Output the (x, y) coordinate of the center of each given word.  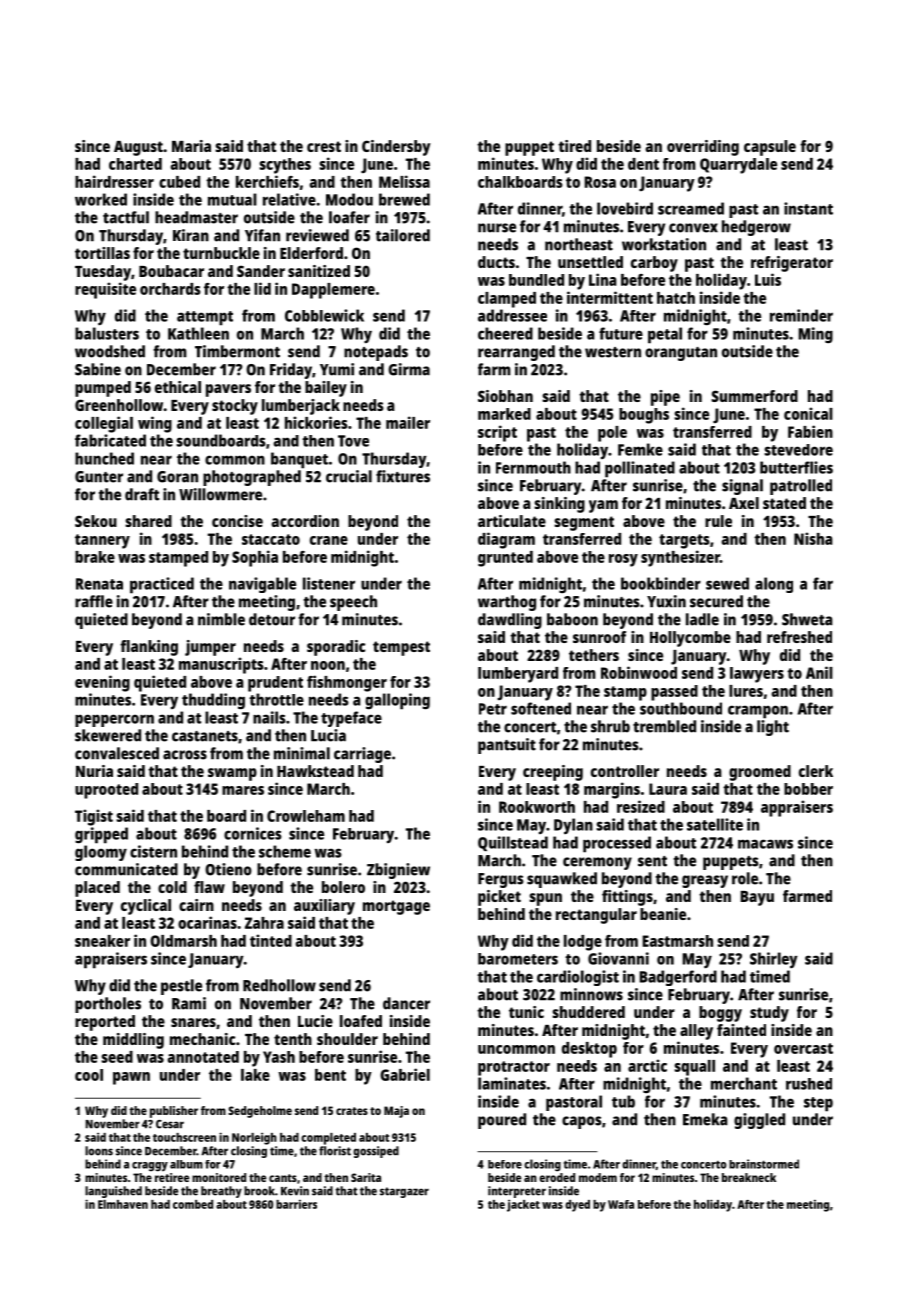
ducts (496, 262)
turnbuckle (221, 253)
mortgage (396, 907)
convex (693, 228)
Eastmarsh (677, 941)
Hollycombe (690, 639)
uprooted (106, 791)
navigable (262, 585)
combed (193, 1204)
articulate (512, 521)
